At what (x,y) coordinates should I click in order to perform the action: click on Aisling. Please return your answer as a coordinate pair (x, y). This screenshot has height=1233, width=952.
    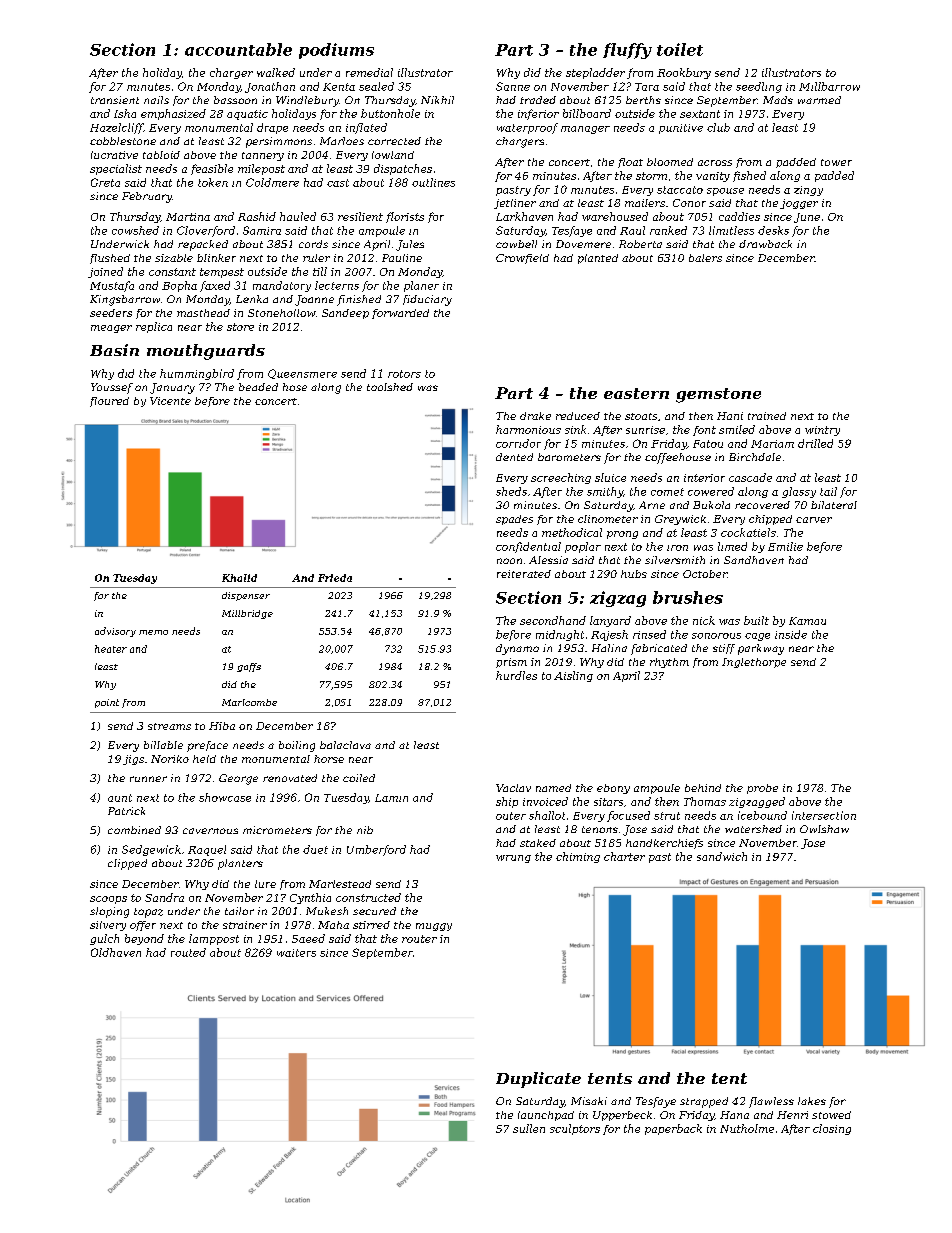
    Looking at the image, I should click on (573, 676).
